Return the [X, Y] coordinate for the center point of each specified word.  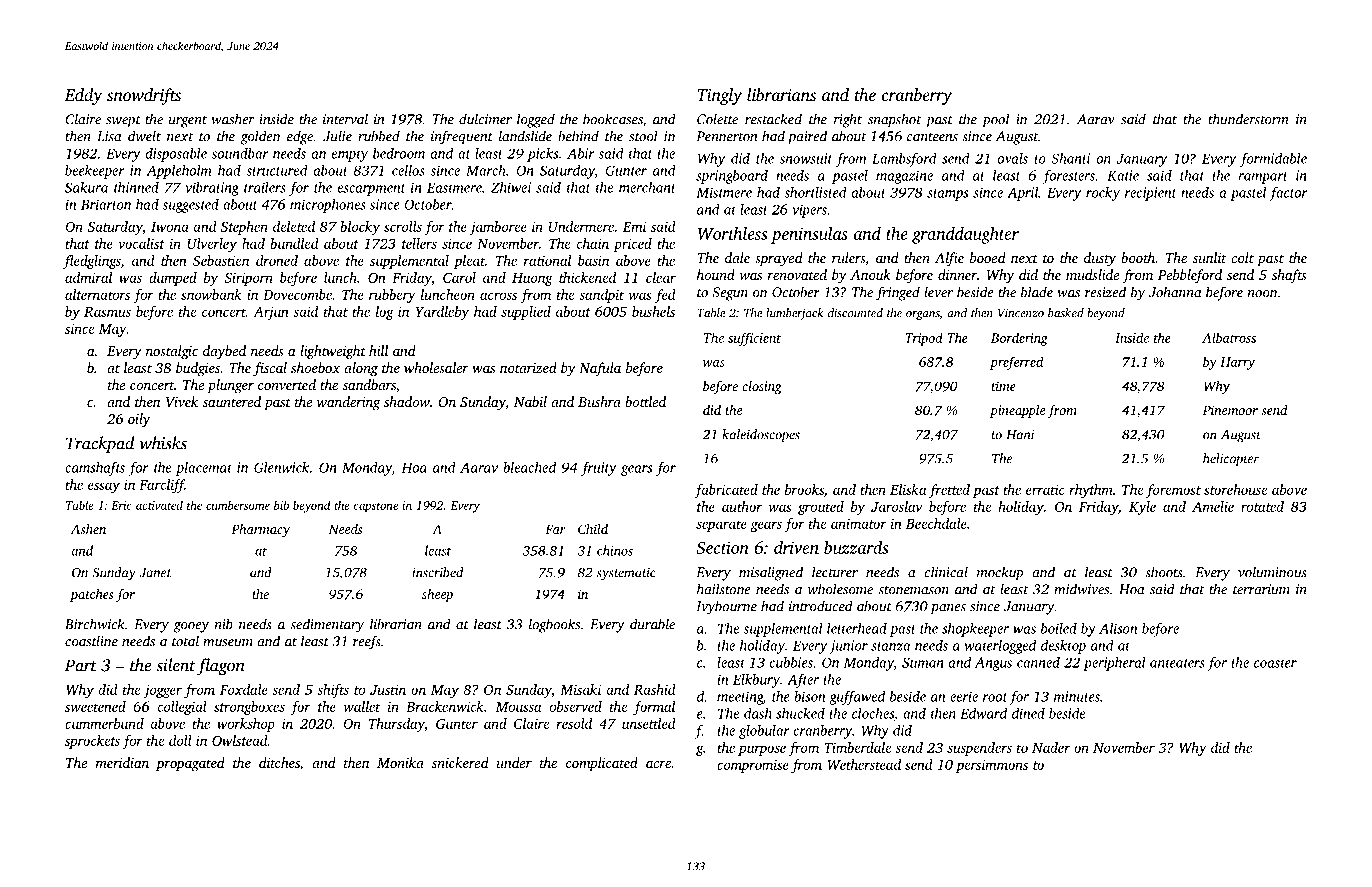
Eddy [83, 96]
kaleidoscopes [761, 436]
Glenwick [281, 467]
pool [995, 120]
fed [665, 296]
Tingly [720, 96]
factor [1288, 194]
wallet [362, 706]
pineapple [1017, 411]
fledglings [92, 262]
